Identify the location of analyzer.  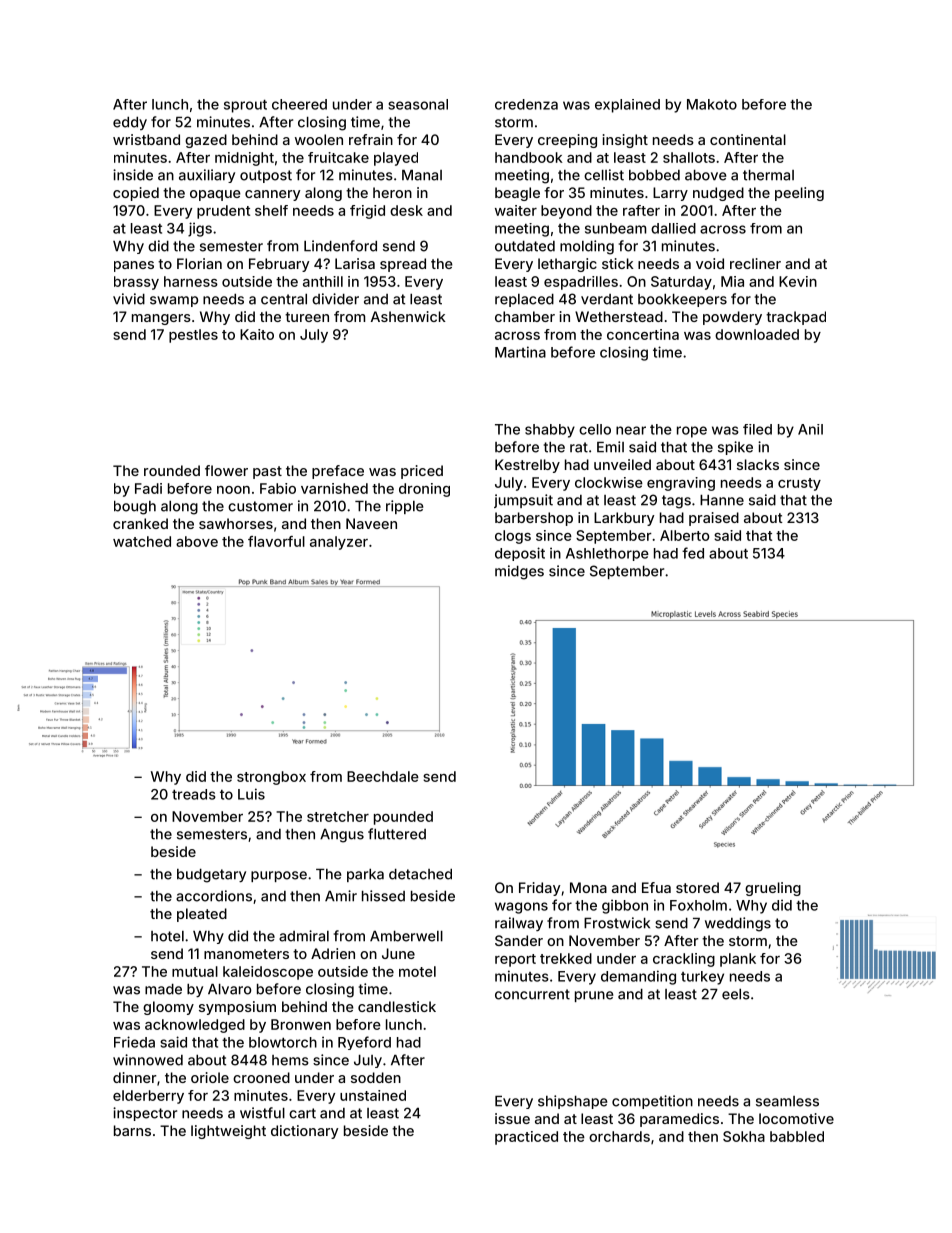
(339, 543).
